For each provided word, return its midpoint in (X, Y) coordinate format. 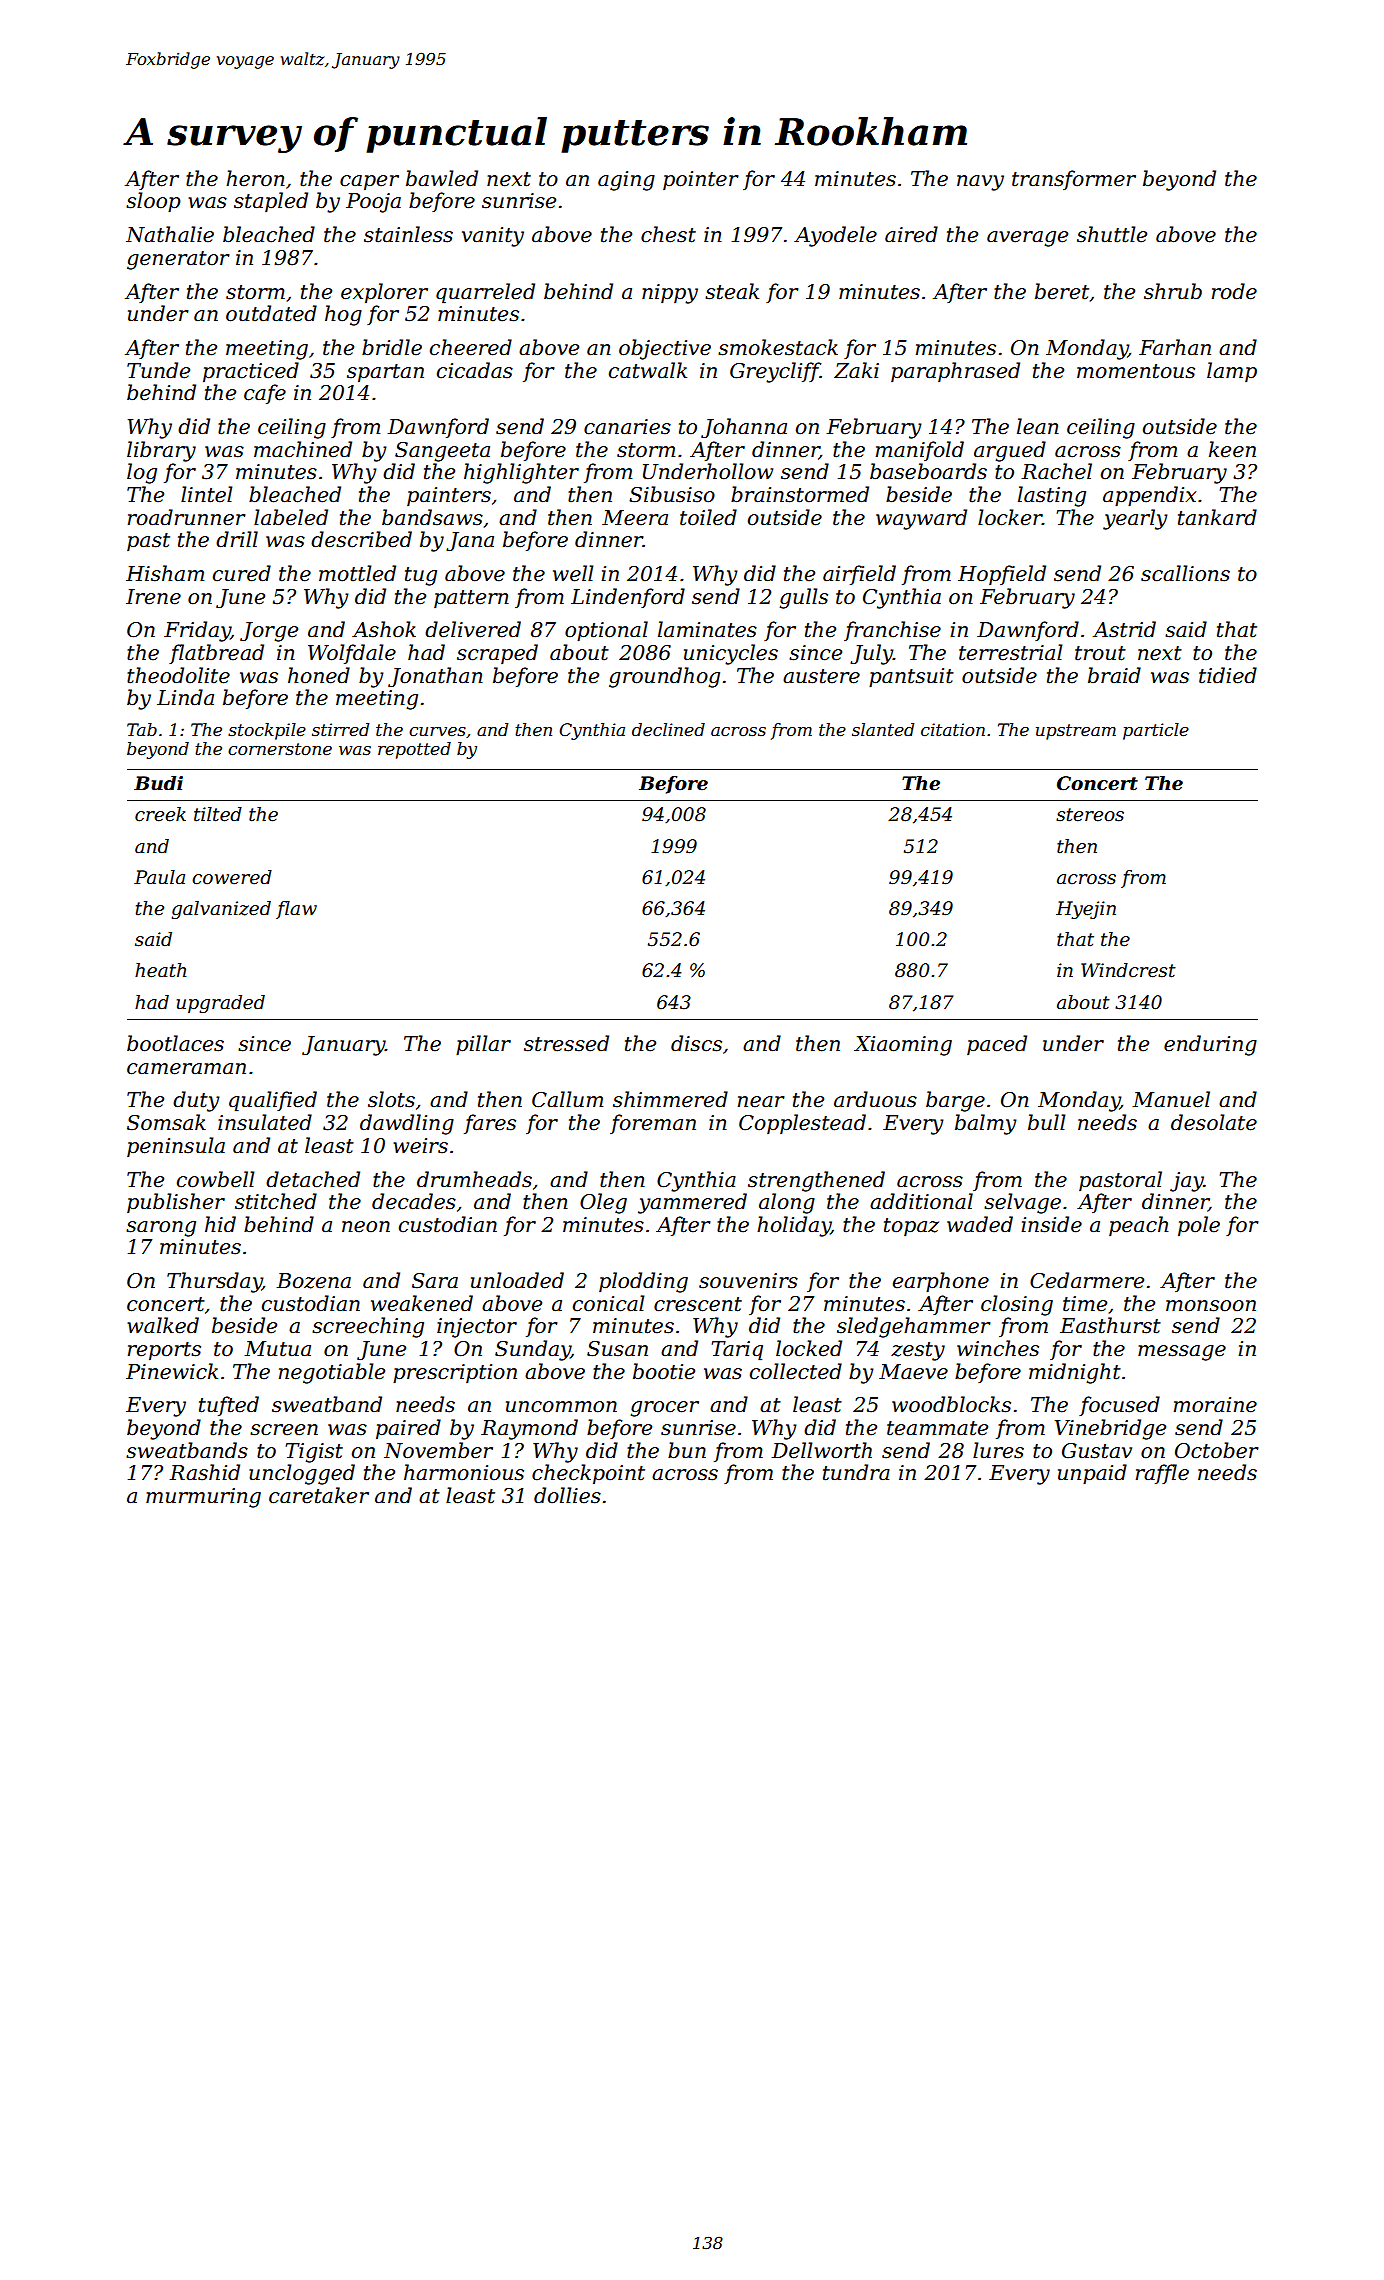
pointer (701, 180)
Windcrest (1128, 970)
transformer (1074, 180)
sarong (161, 1229)
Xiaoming (903, 1046)
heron (255, 178)
